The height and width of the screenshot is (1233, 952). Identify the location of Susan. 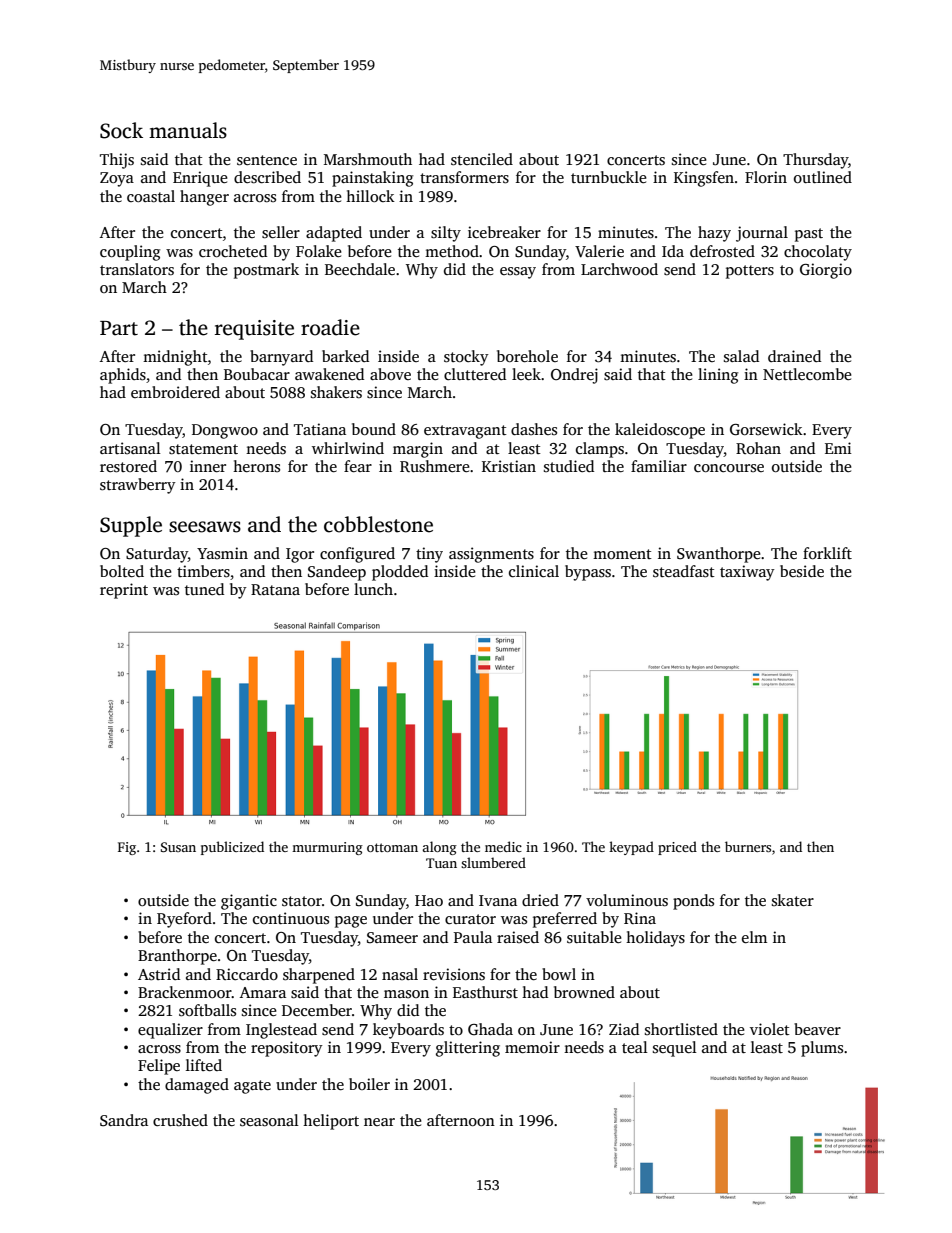
(178, 847).
